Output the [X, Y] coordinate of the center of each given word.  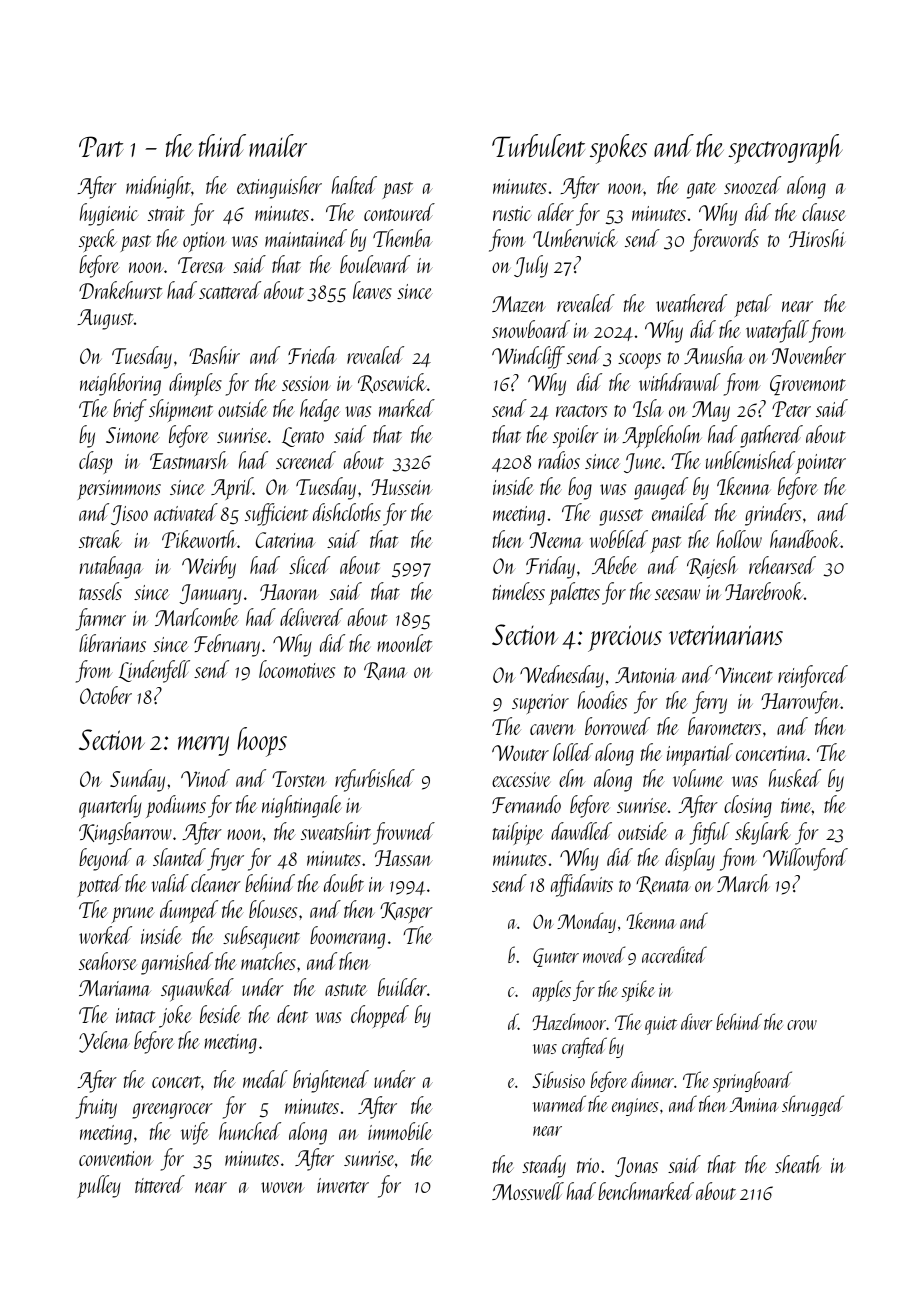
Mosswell [528, 1191]
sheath [798, 1164]
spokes [618, 149]
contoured [399, 212]
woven [283, 1187]
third [222, 145]
